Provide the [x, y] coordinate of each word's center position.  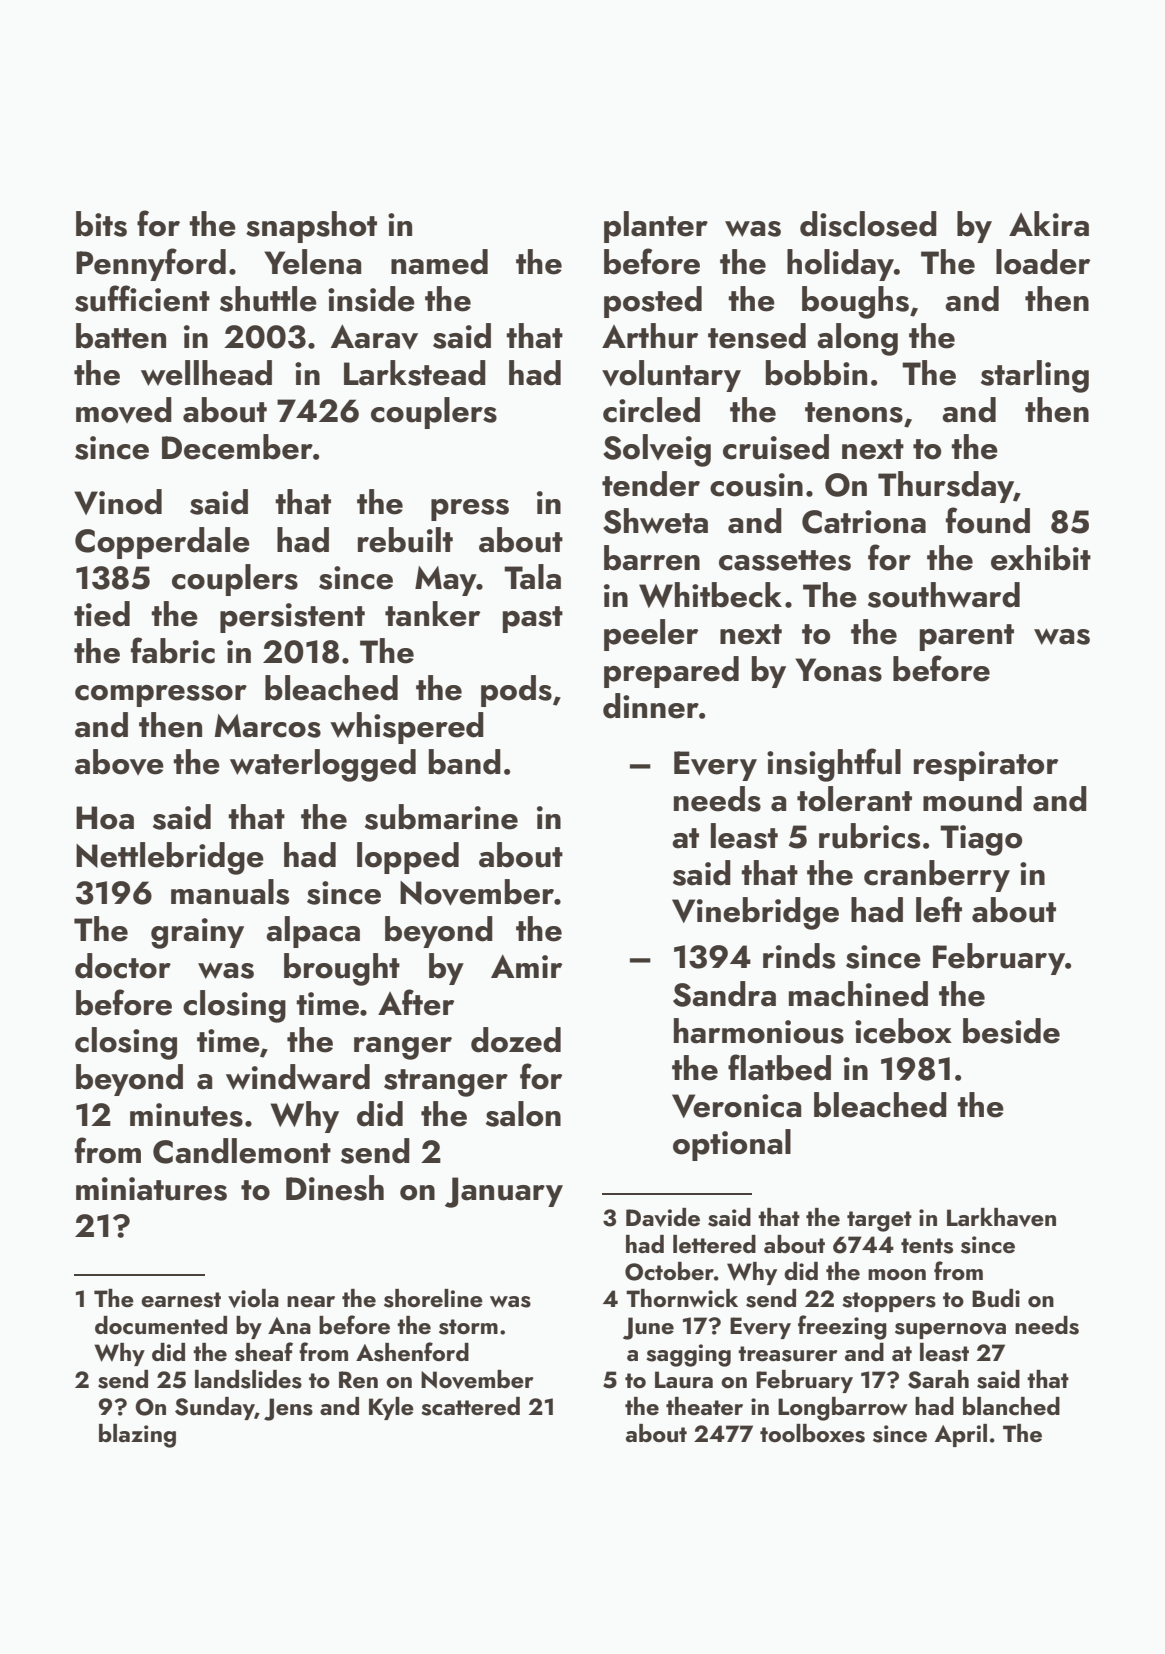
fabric [173, 650]
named [439, 262]
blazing [137, 1436]
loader [1043, 262]
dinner [651, 706]
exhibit [1041, 558]
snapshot [311, 227]
